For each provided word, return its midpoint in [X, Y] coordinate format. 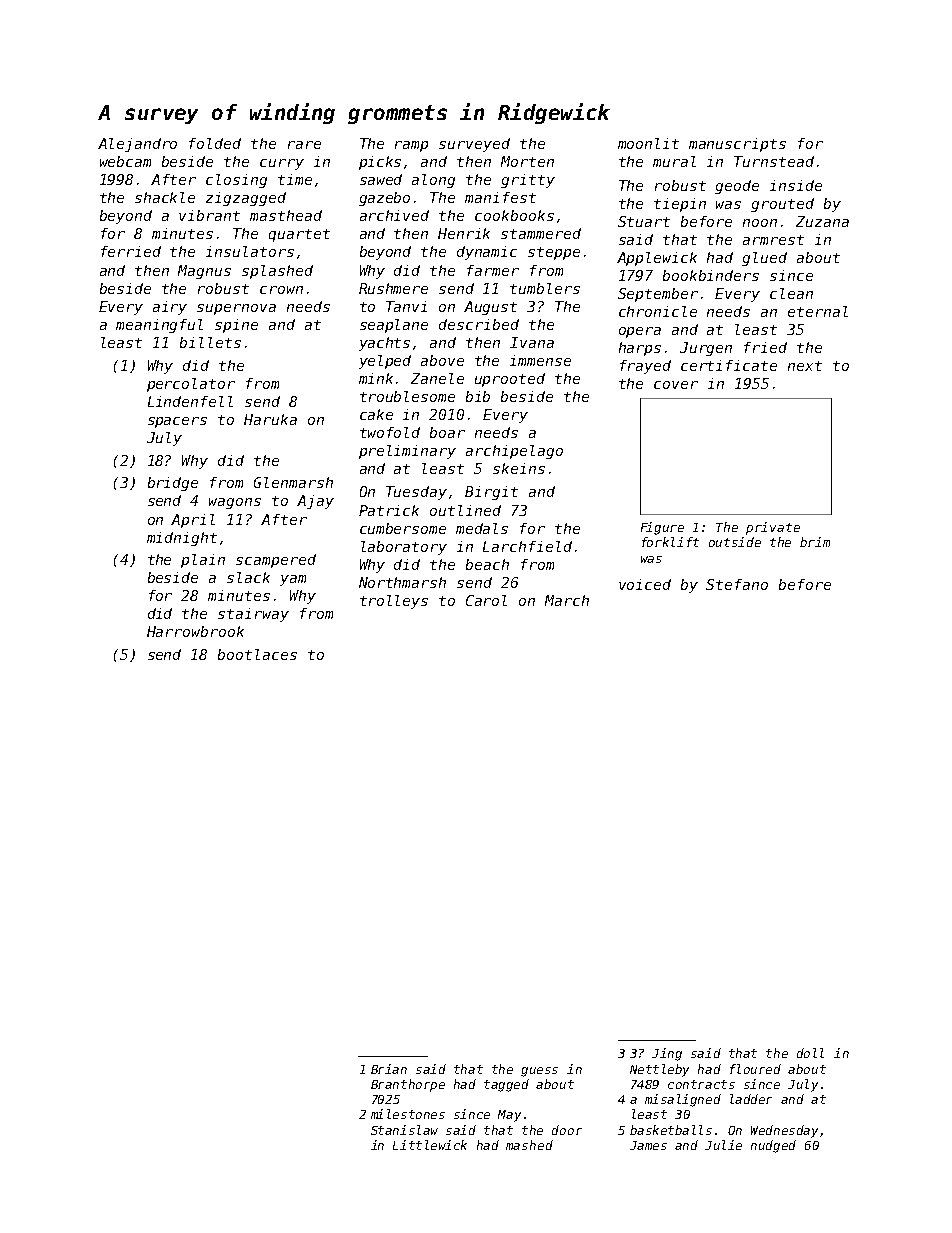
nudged [773, 1146]
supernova [236, 309]
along [433, 181]
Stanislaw [404, 1130]
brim [815, 542]
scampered [276, 561]
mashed [529, 1145]
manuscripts [737, 145]
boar [447, 432]
